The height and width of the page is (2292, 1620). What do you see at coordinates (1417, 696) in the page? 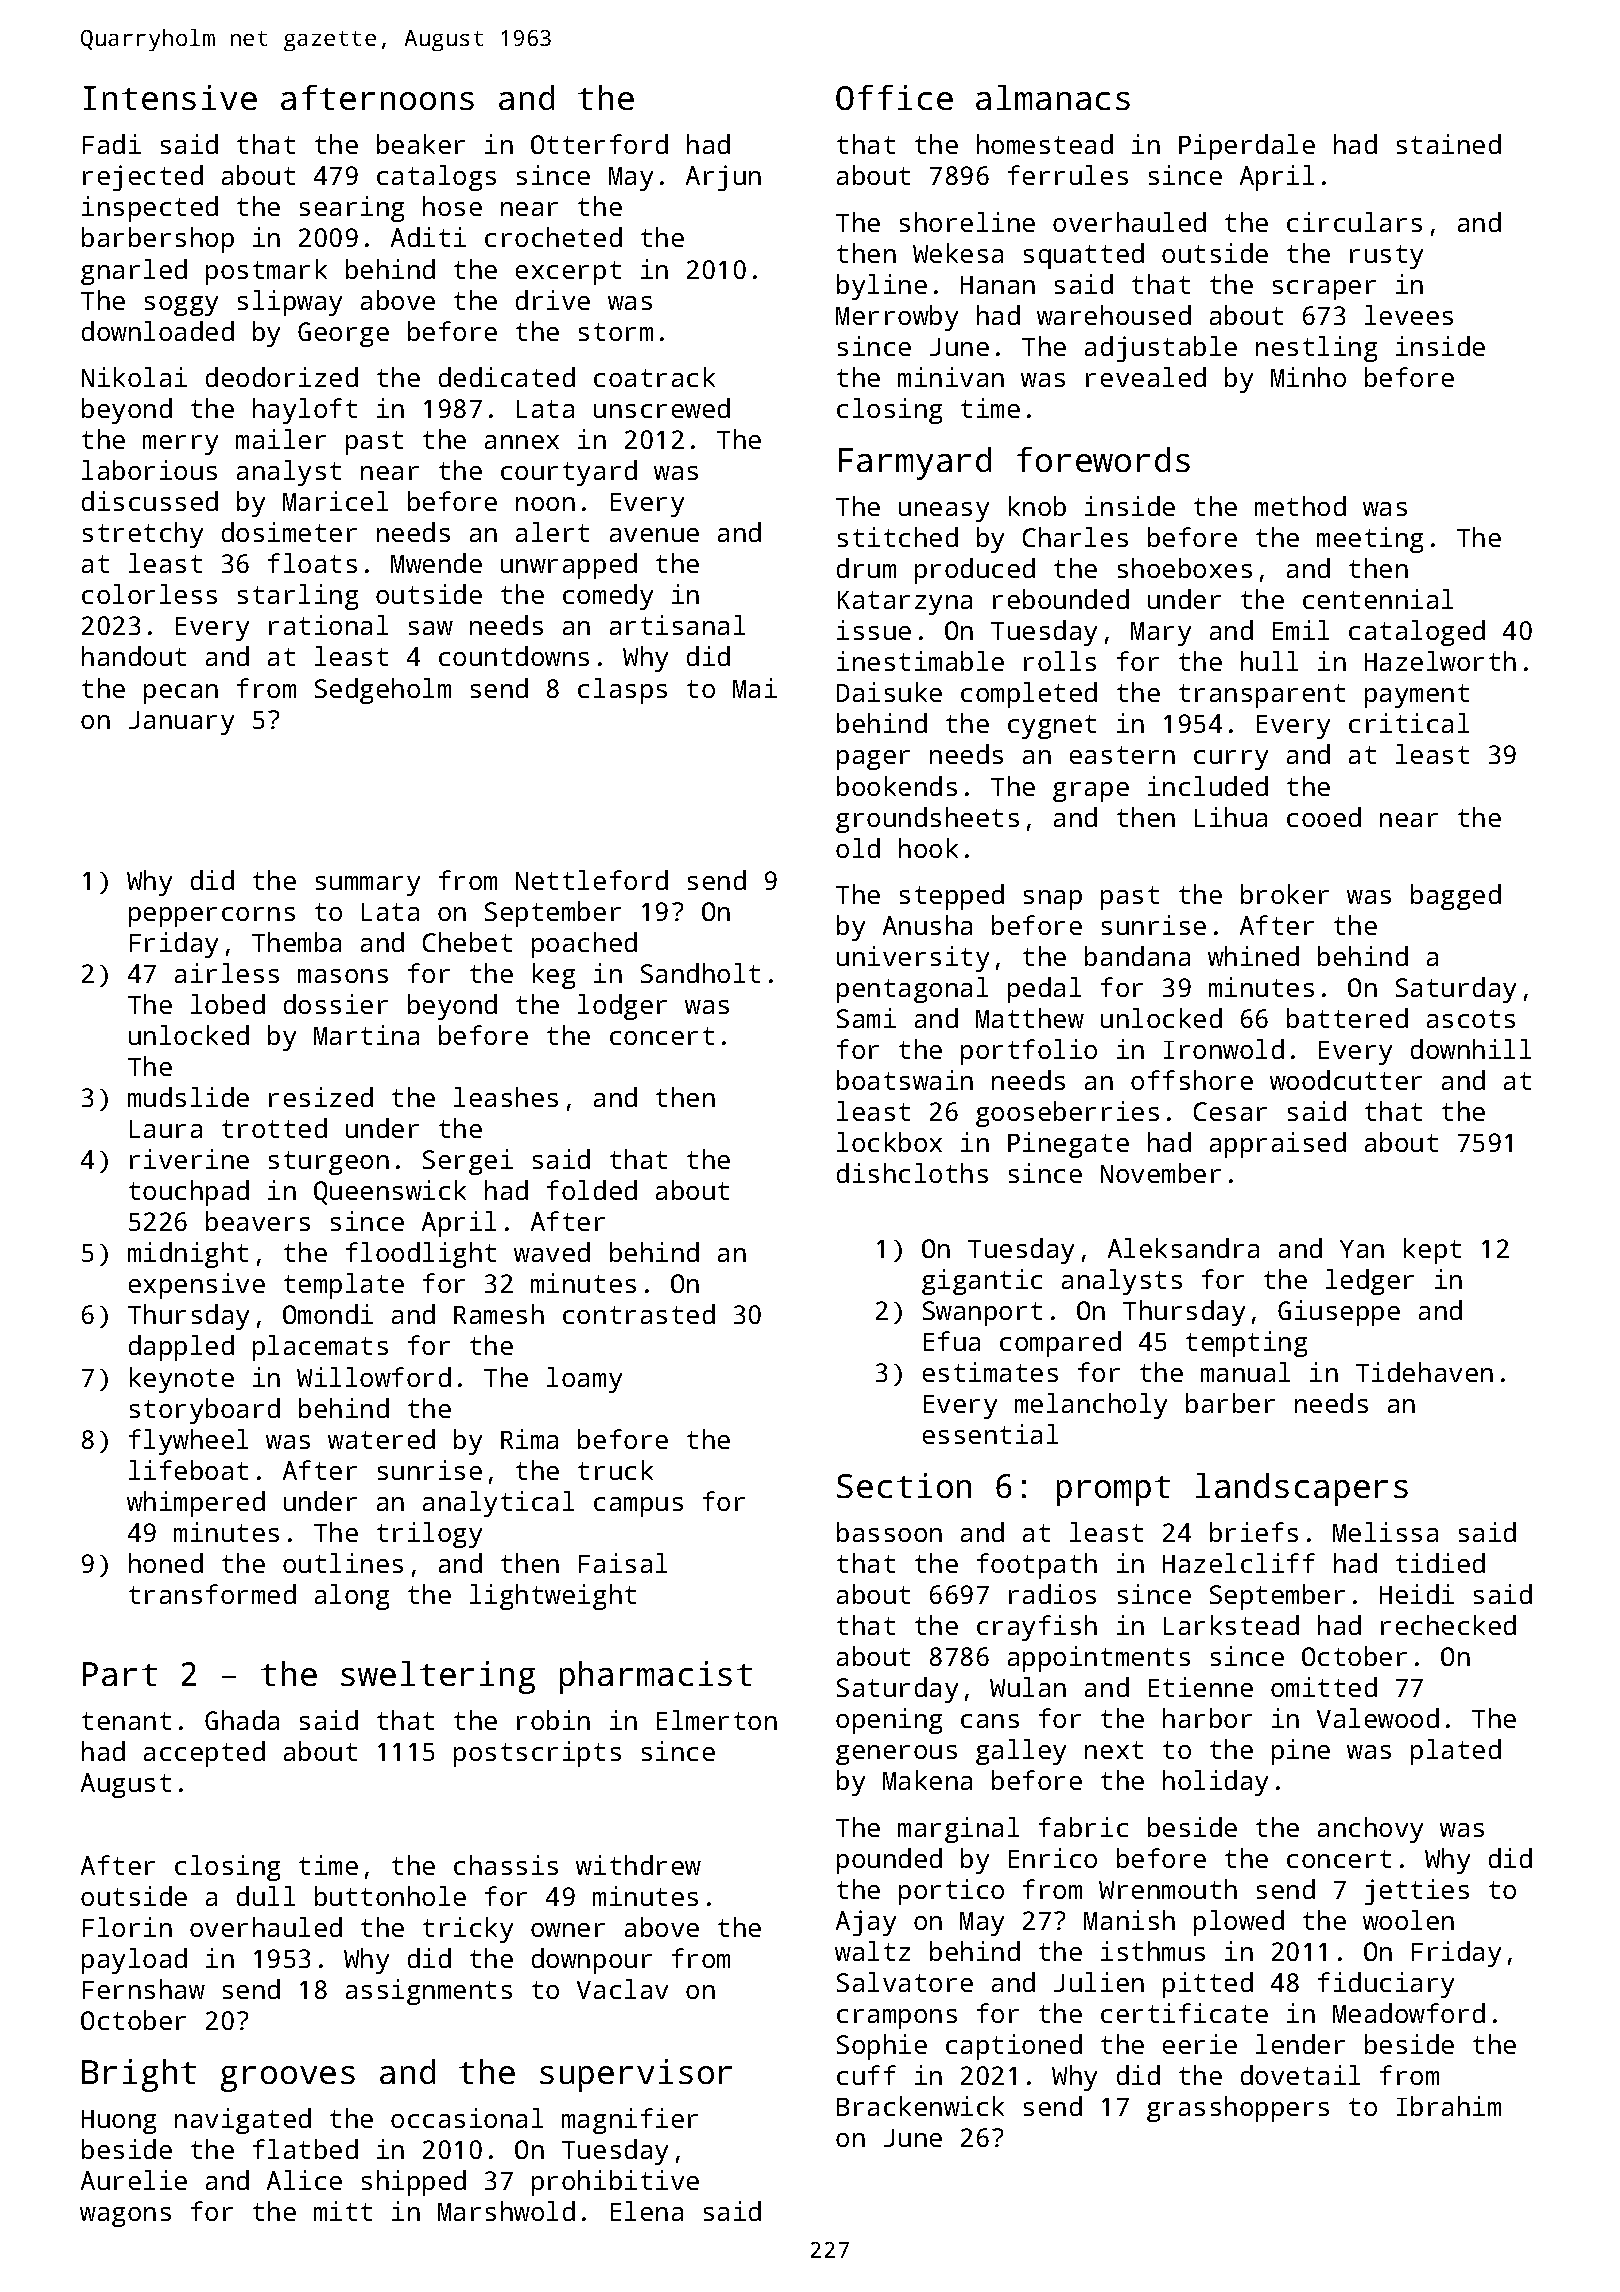
I see `payment` at bounding box center [1417, 696].
